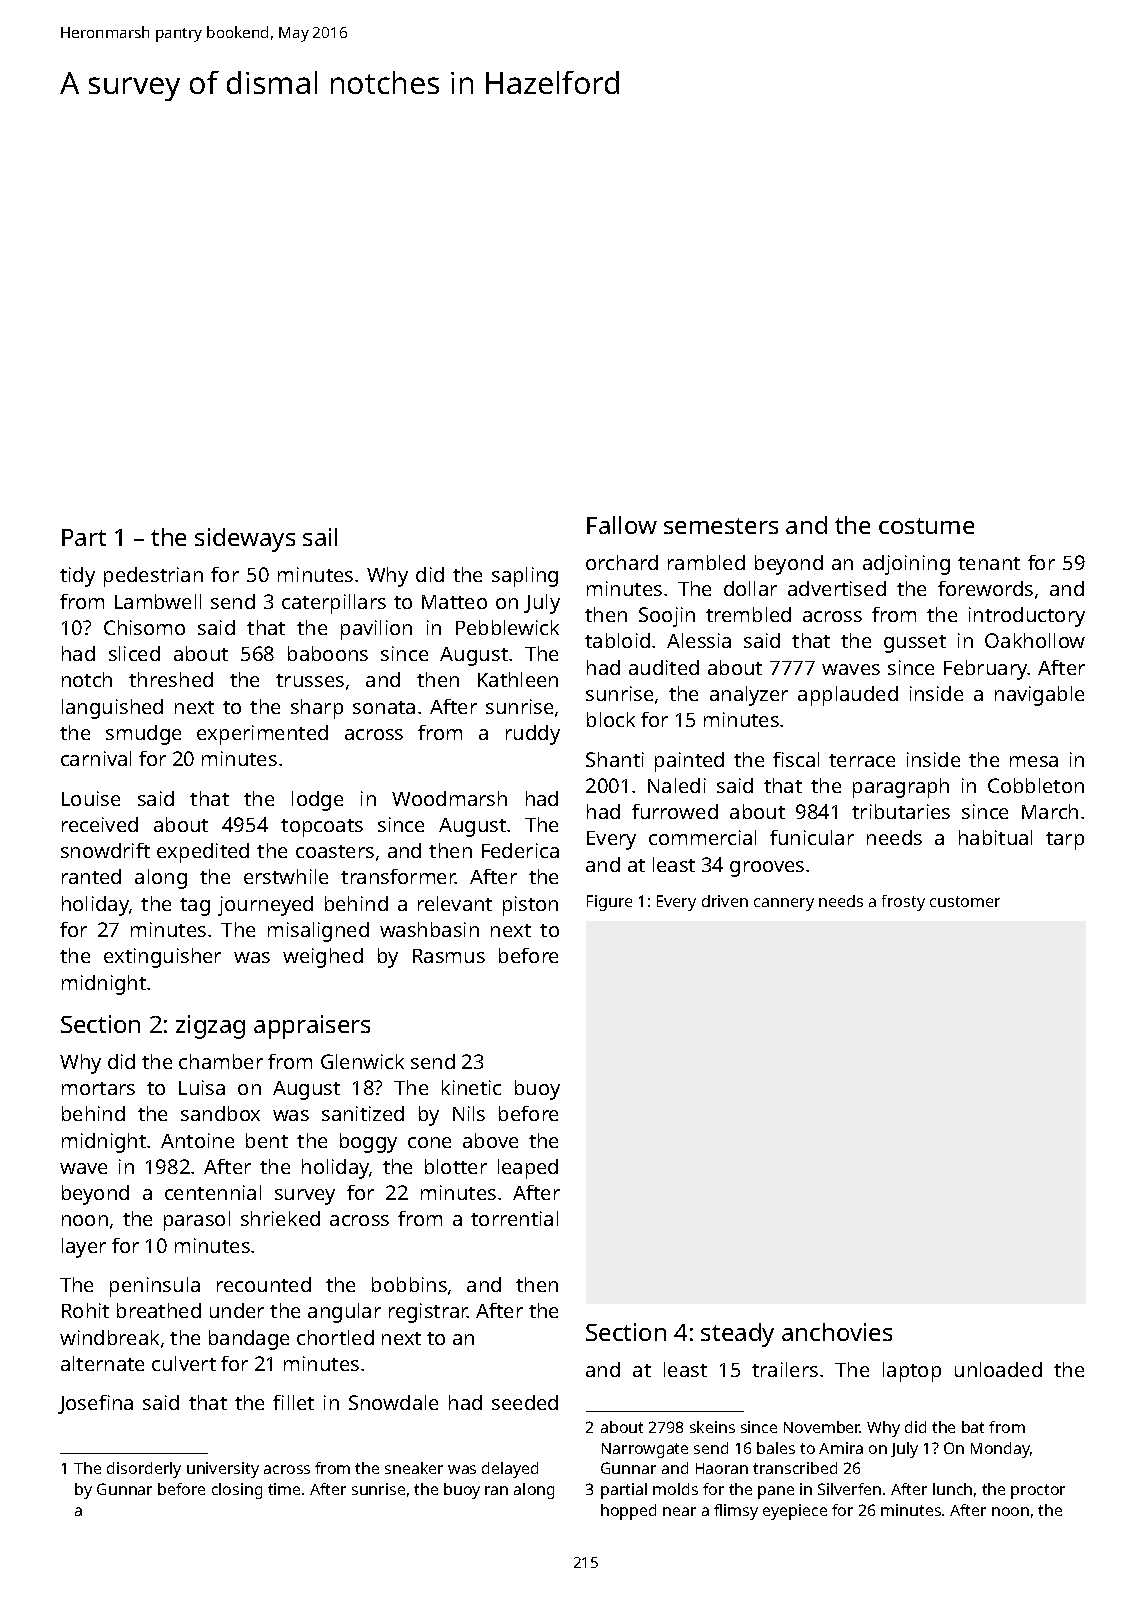 Image resolution: width=1146 pixels, height=1620 pixels. What do you see at coordinates (721, 526) in the page?
I see `semesters` at bounding box center [721, 526].
